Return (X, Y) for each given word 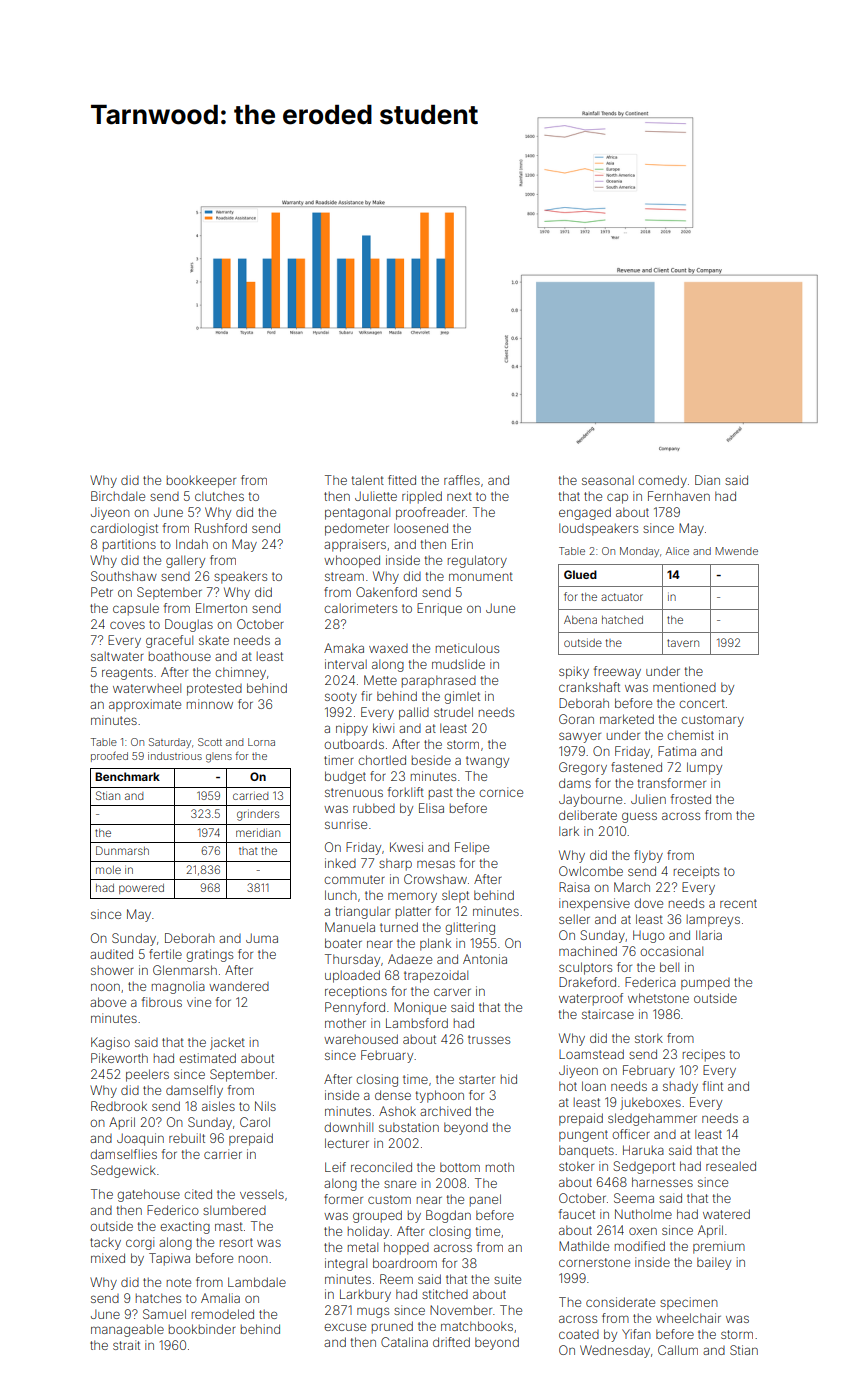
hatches (158, 1298)
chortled (382, 760)
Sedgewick (123, 1171)
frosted (691, 799)
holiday (368, 1232)
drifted (451, 1342)
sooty (341, 698)
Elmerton (221, 608)
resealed (731, 1166)
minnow (210, 704)
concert (702, 703)
